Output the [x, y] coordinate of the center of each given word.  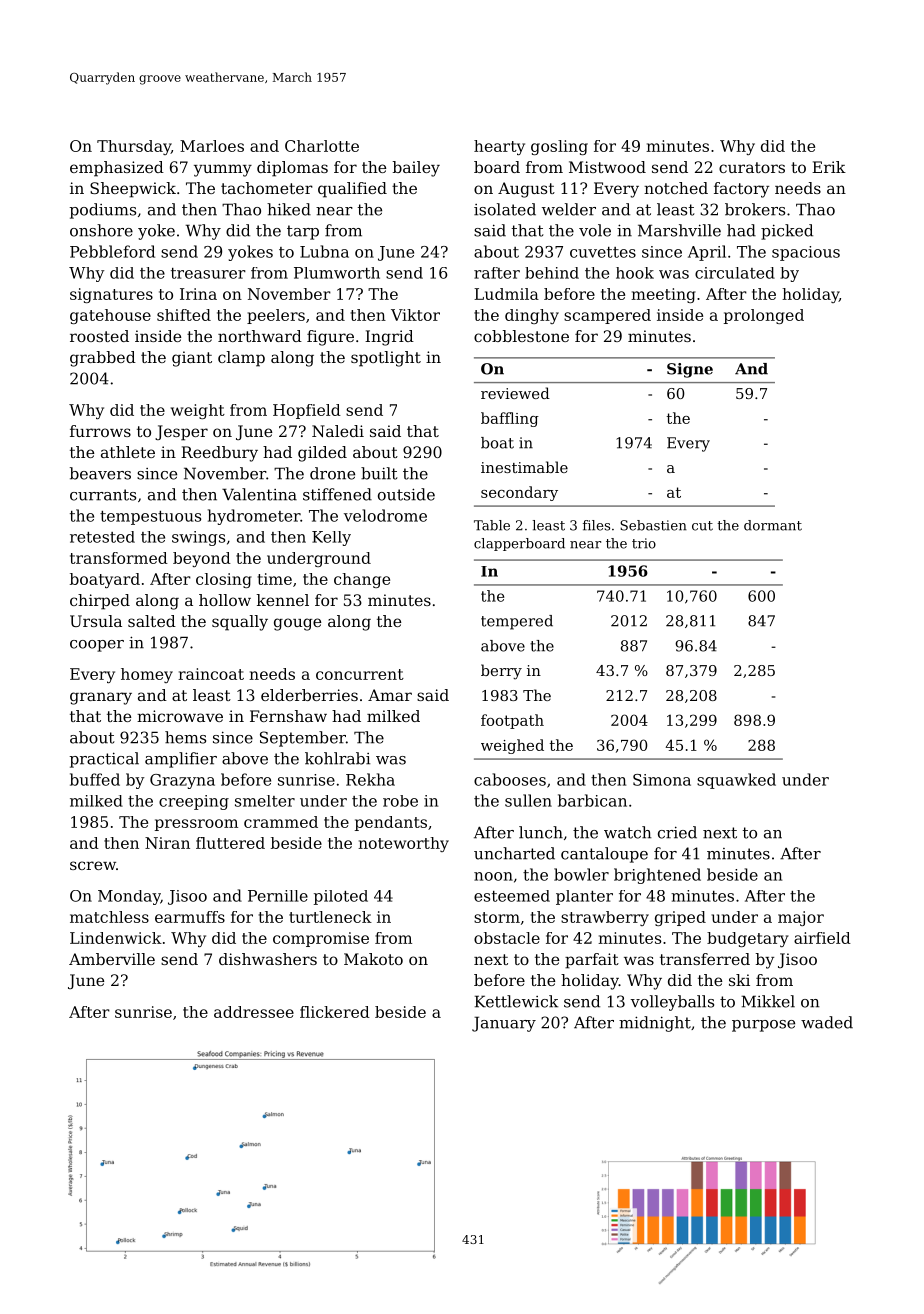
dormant [773, 525]
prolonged [764, 316]
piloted [341, 897]
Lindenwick [116, 938]
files [596, 525]
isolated [505, 209]
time [275, 579]
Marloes [212, 146]
